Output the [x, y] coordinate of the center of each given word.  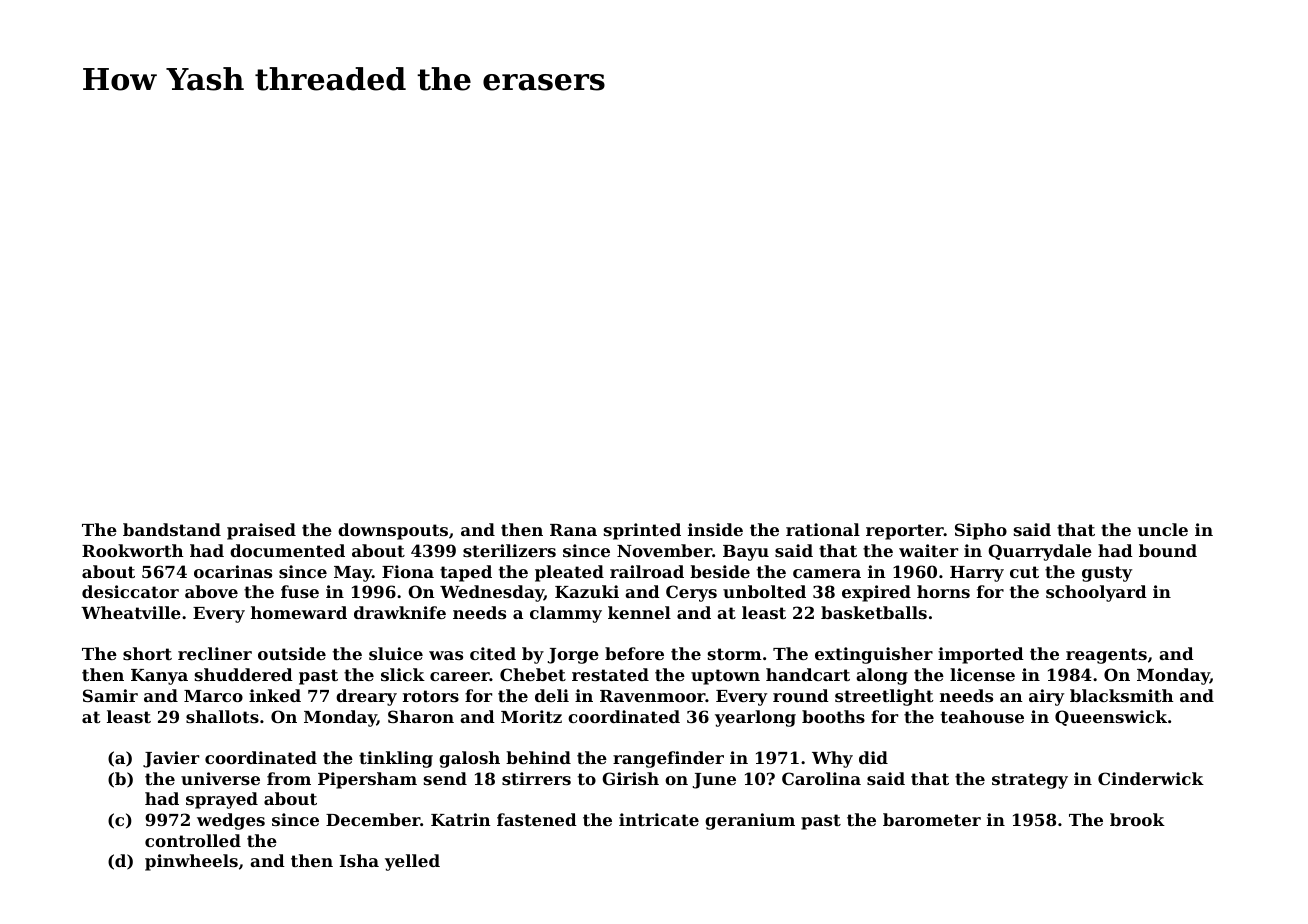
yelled [412, 862]
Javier [171, 759]
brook [1137, 819]
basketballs [874, 612]
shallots [222, 716]
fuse [300, 591]
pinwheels [191, 862]
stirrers [536, 778]
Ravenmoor [653, 696]
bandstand [172, 529]
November [664, 550]
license [982, 674]
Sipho [981, 531]
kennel [639, 612]
